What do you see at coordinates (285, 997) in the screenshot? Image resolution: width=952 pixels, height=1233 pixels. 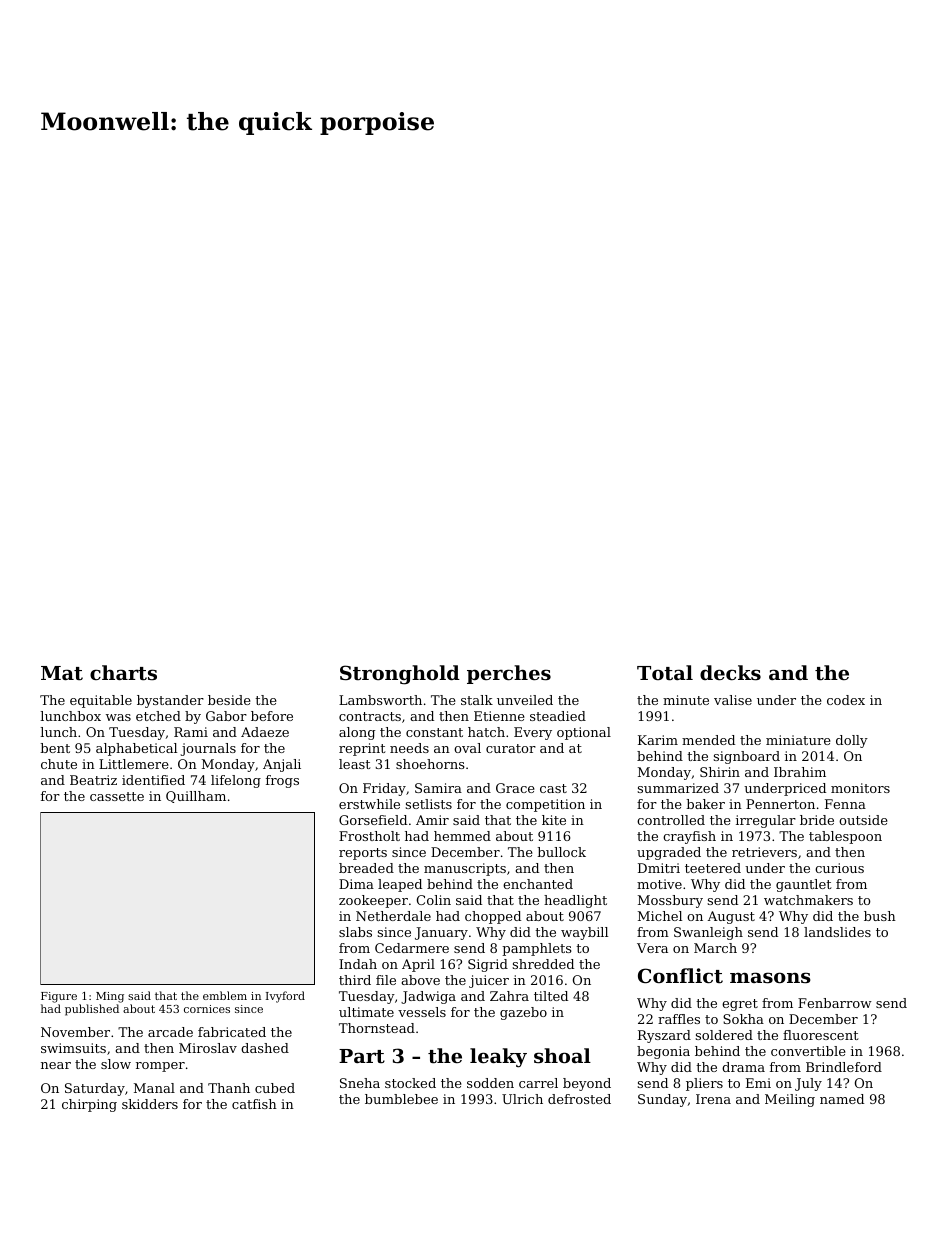 I see `Ivyford` at bounding box center [285, 997].
